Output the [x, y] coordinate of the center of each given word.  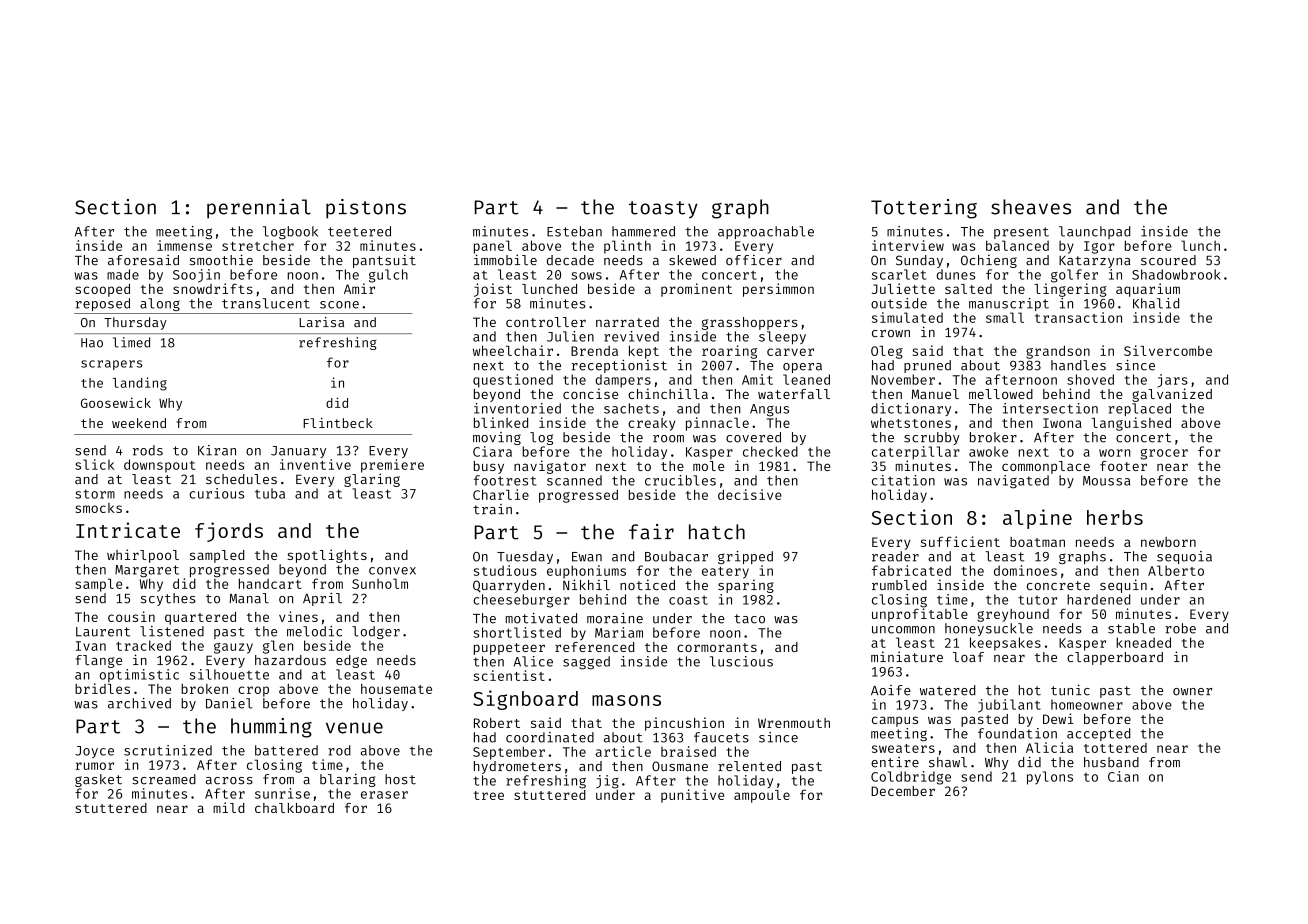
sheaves [1031, 207]
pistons [366, 209]
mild [228, 807]
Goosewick [116, 402]
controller [546, 322]
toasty [663, 210]
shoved [1090, 379]
